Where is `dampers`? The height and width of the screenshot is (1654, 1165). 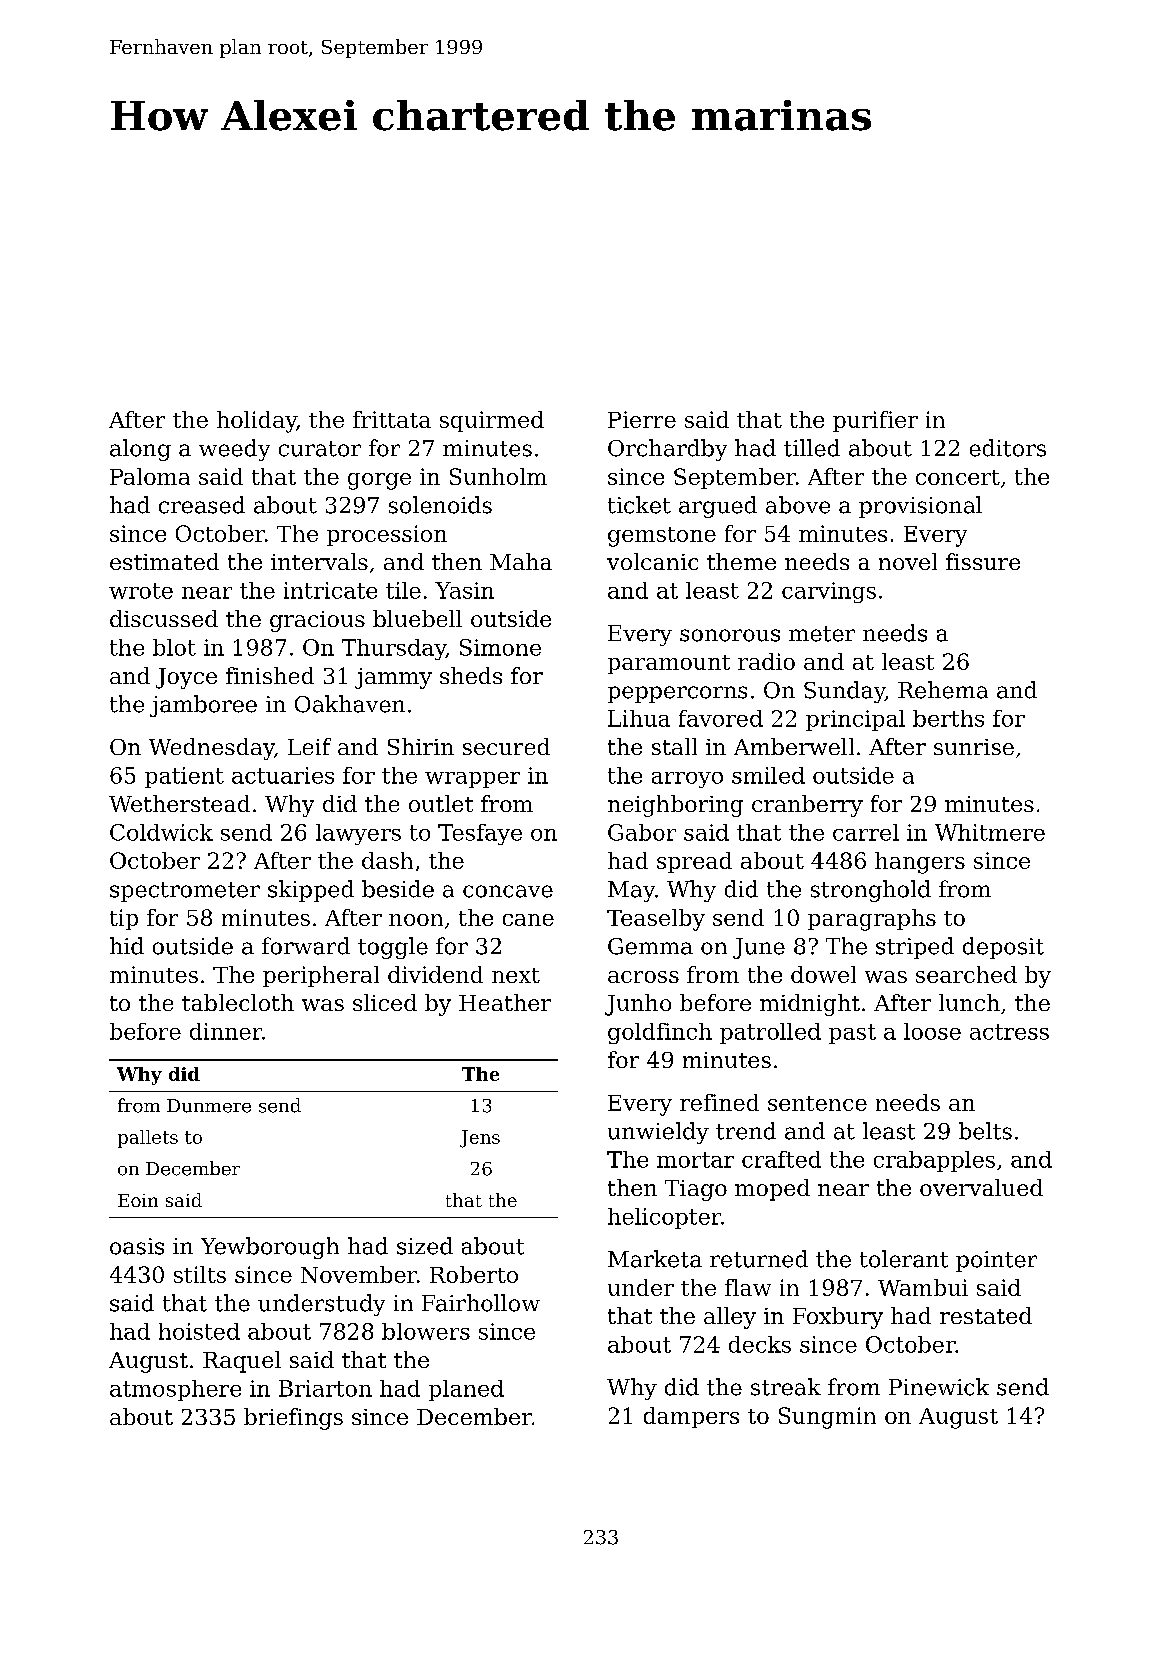 dampers is located at coordinates (691, 1417).
